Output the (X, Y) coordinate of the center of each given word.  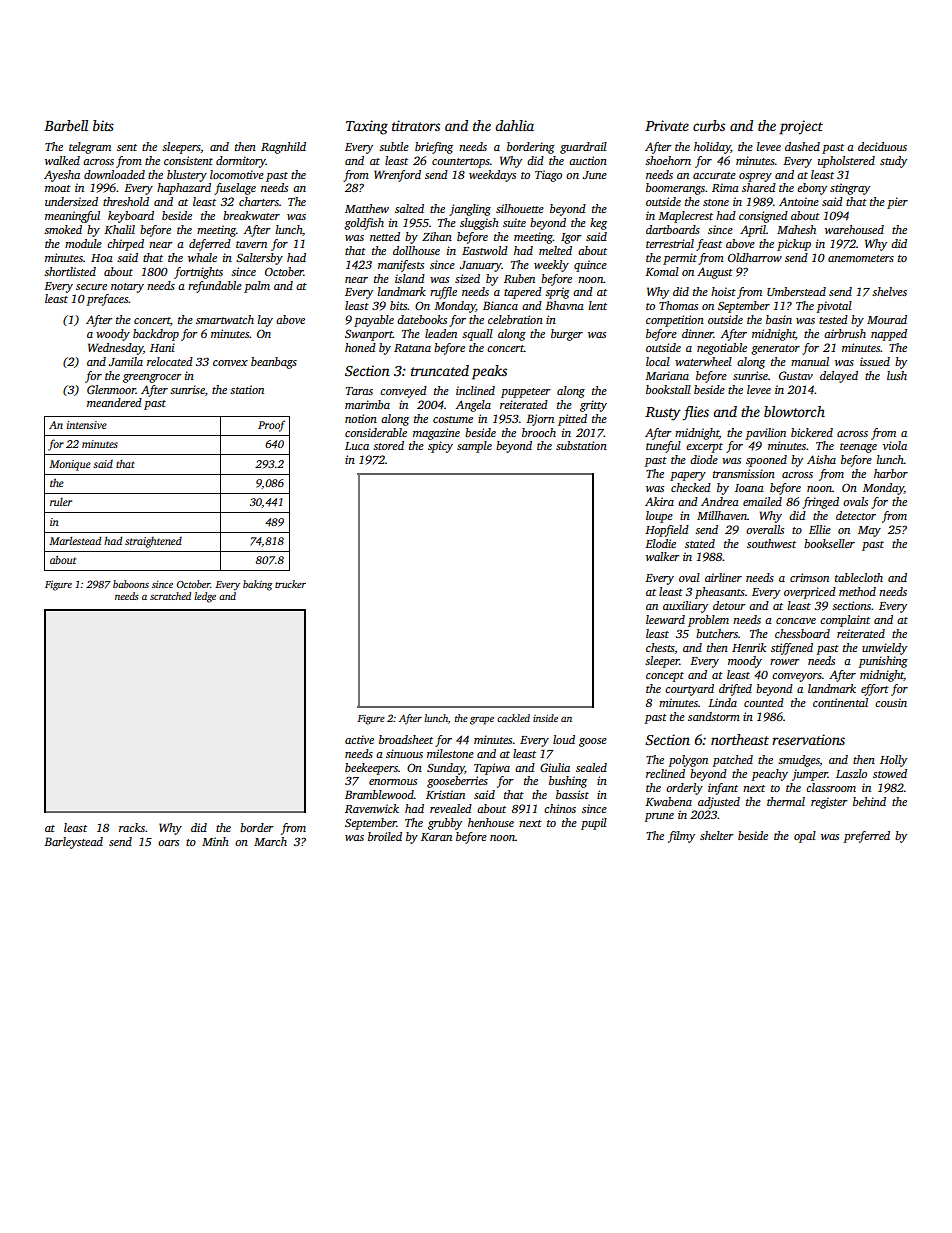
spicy (440, 447)
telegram (90, 148)
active (359, 739)
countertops (461, 163)
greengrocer (152, 378)
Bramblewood (379, 794)
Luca (357, 446)
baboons (131, 584)
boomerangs (675, 189)
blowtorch (794, 411)
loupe (659, 517)
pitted (572, 420)
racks (132, 827)
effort (875, 690)
